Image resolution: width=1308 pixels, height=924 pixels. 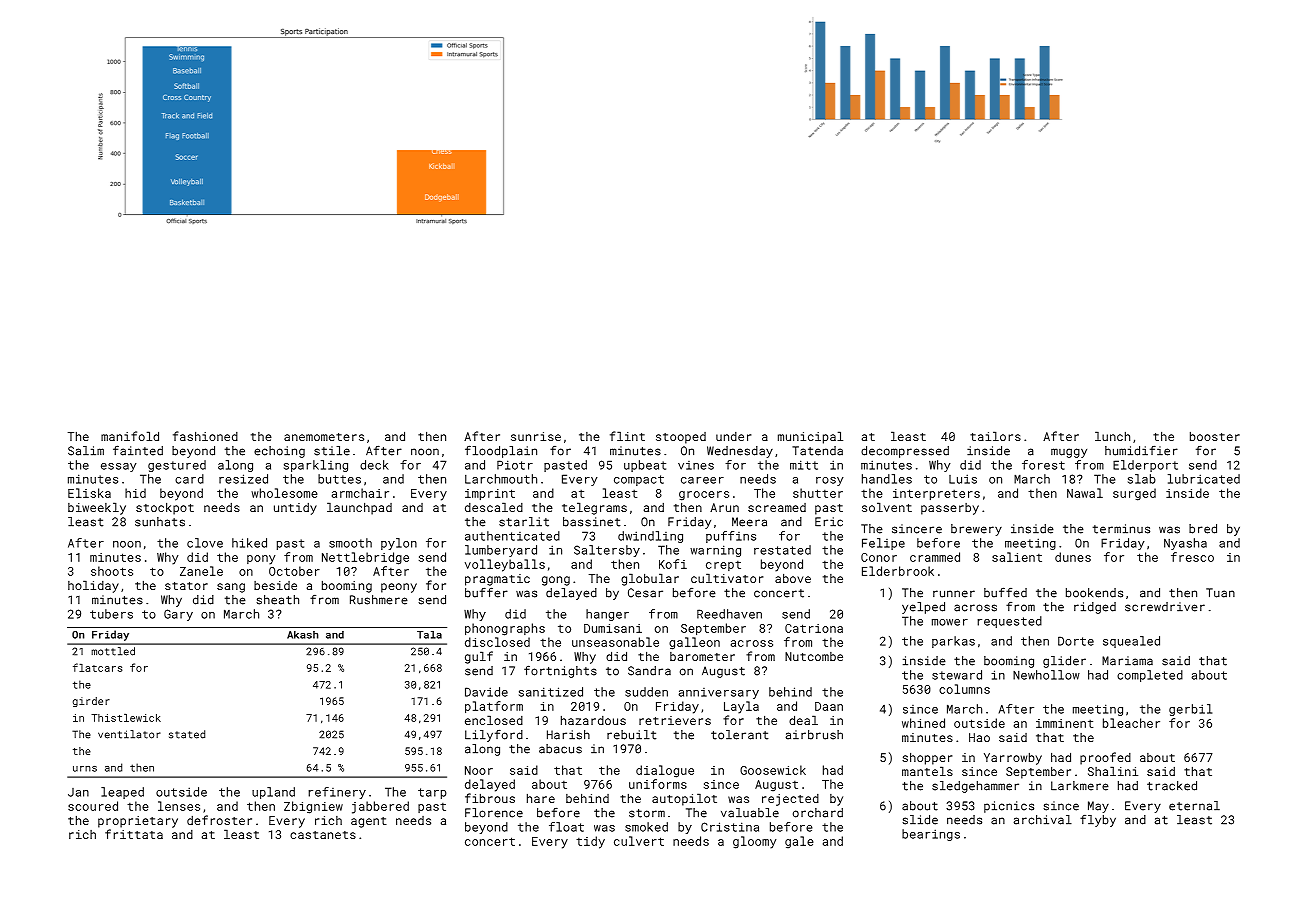 I want to click on anemometers, so click(x=324, y=437).
